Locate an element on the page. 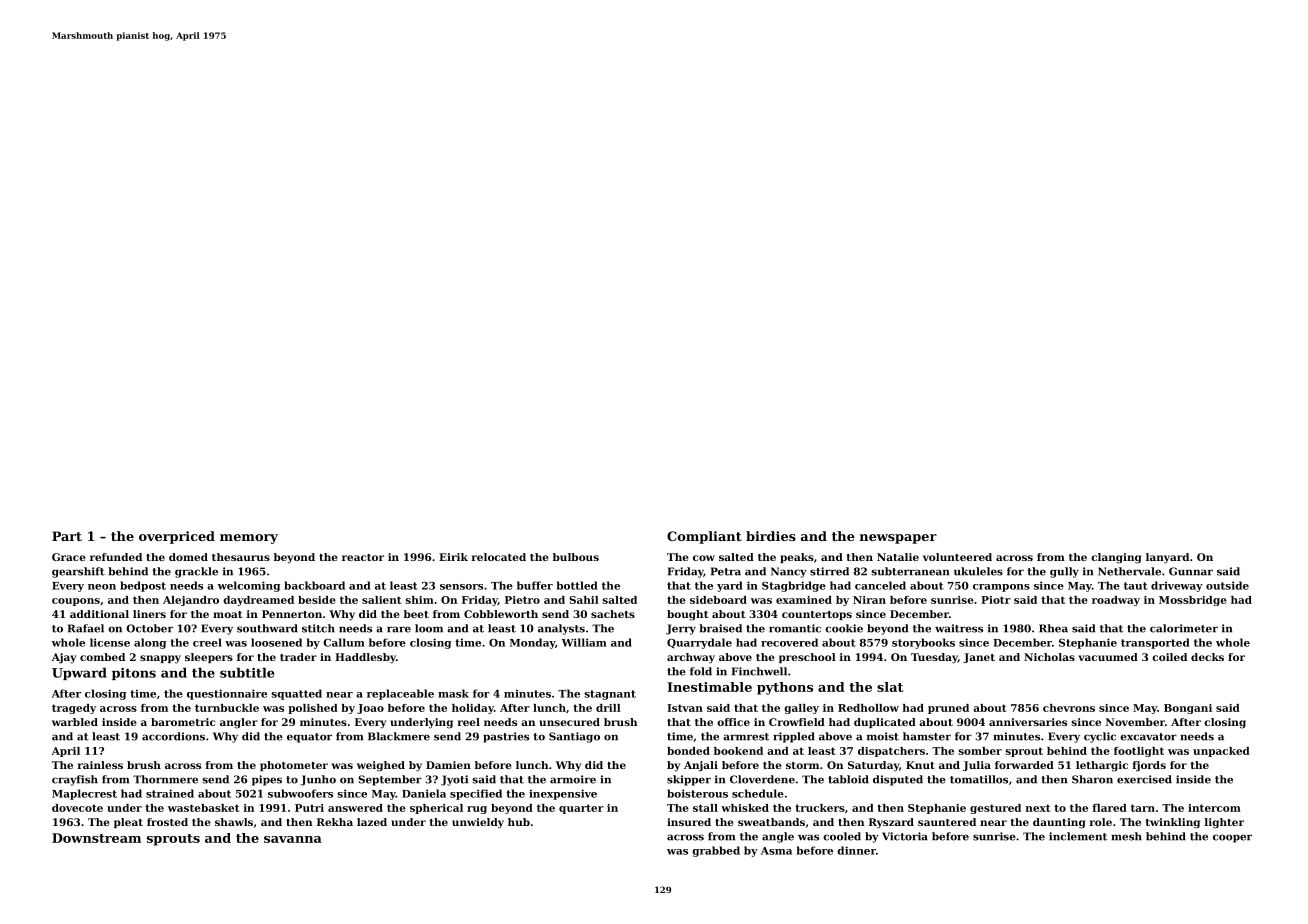  birdies is located at coordinates (771, 536).
